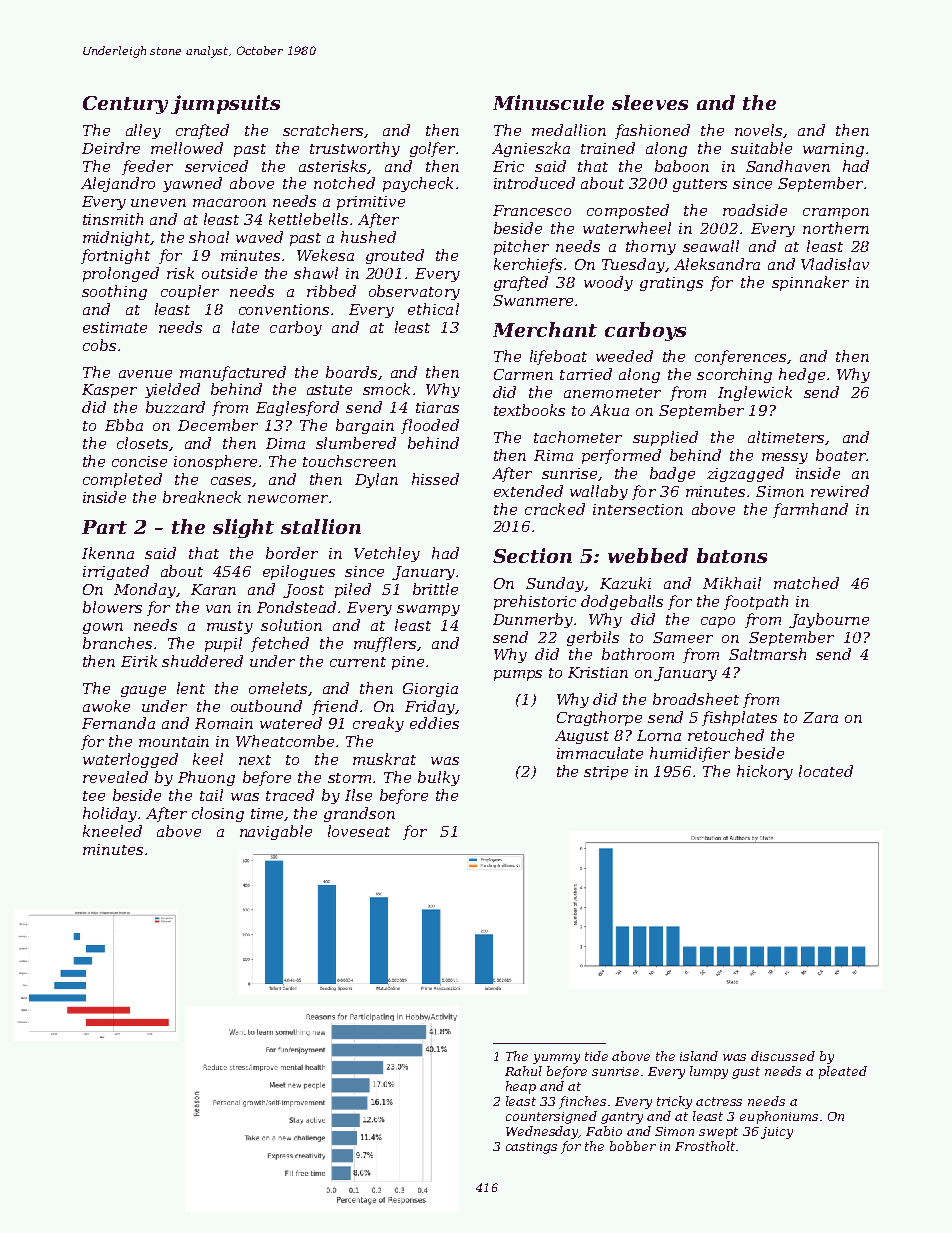 The image size is (952, 1233). I want to click on Karan, so click(213, 589).
